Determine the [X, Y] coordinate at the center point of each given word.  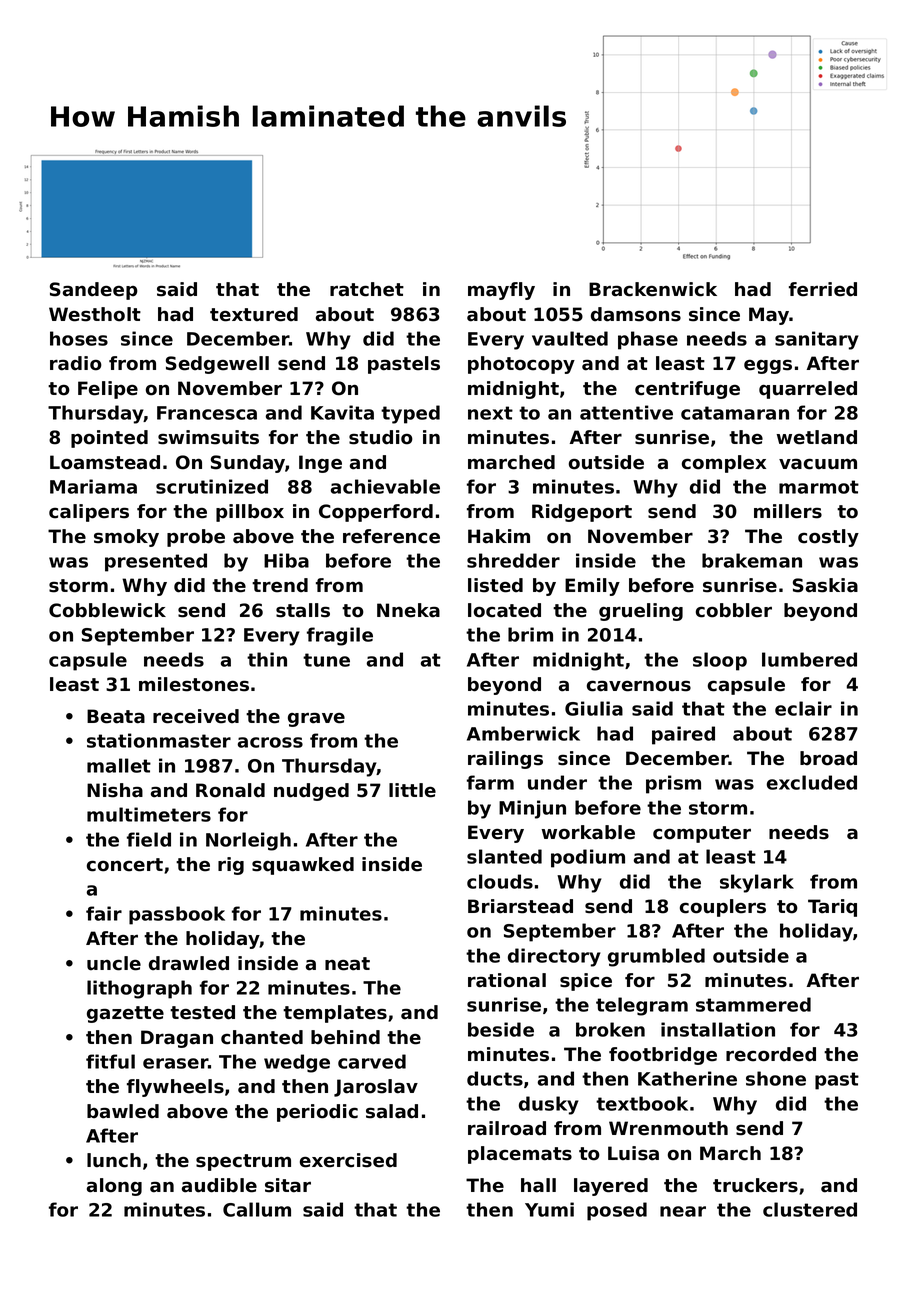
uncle [114, 963]
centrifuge [687, 390]
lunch [114, 1160]
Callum [257, 1209]
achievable [385, 486]
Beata [116, 716]
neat [347, 964]
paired [683, 735]
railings [505, 760]
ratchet [367, 289]
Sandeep [94, 291]
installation [718, 1029]
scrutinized [212, 486]
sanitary [817, 340]
